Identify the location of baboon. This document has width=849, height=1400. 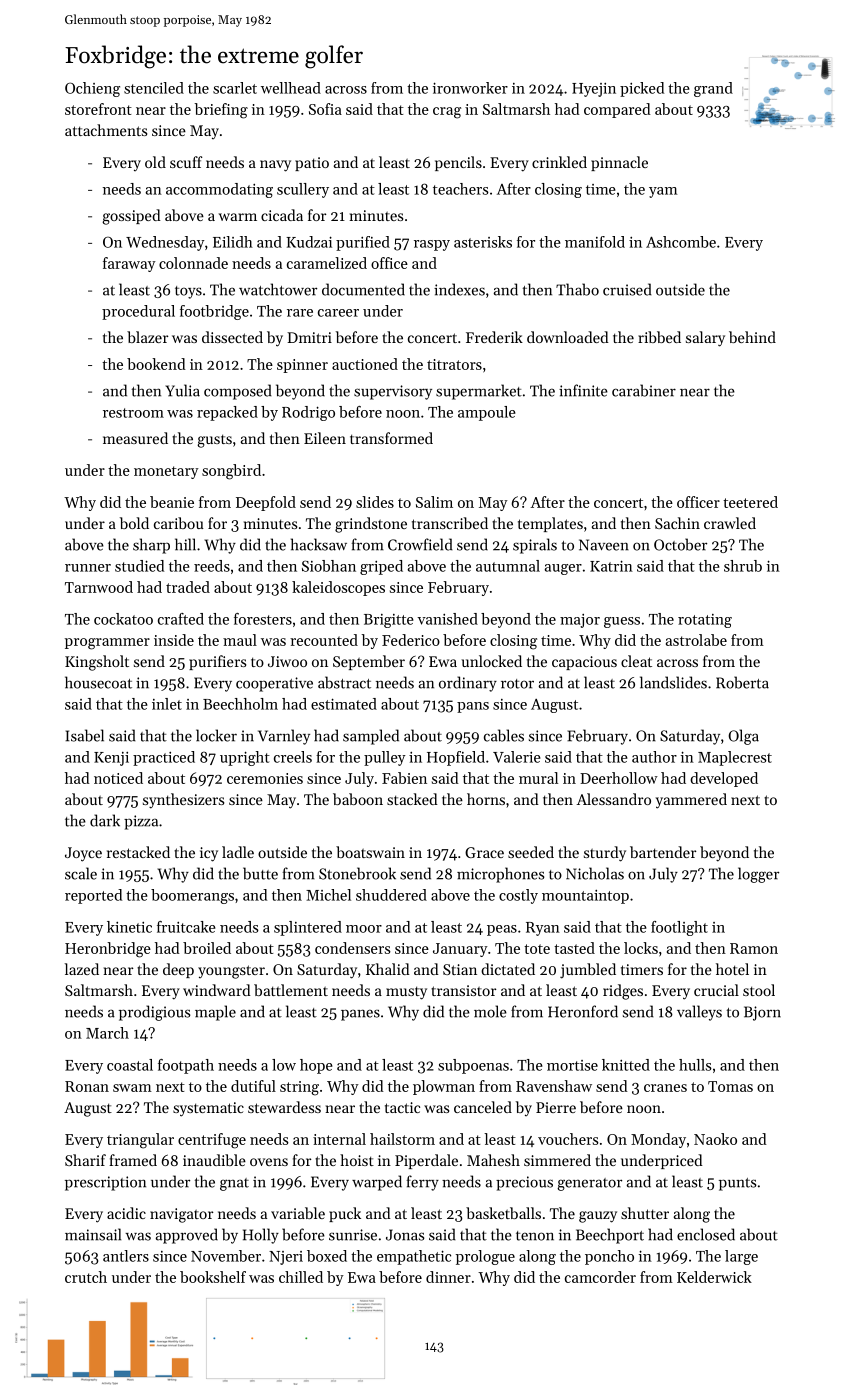
(358, 799).
